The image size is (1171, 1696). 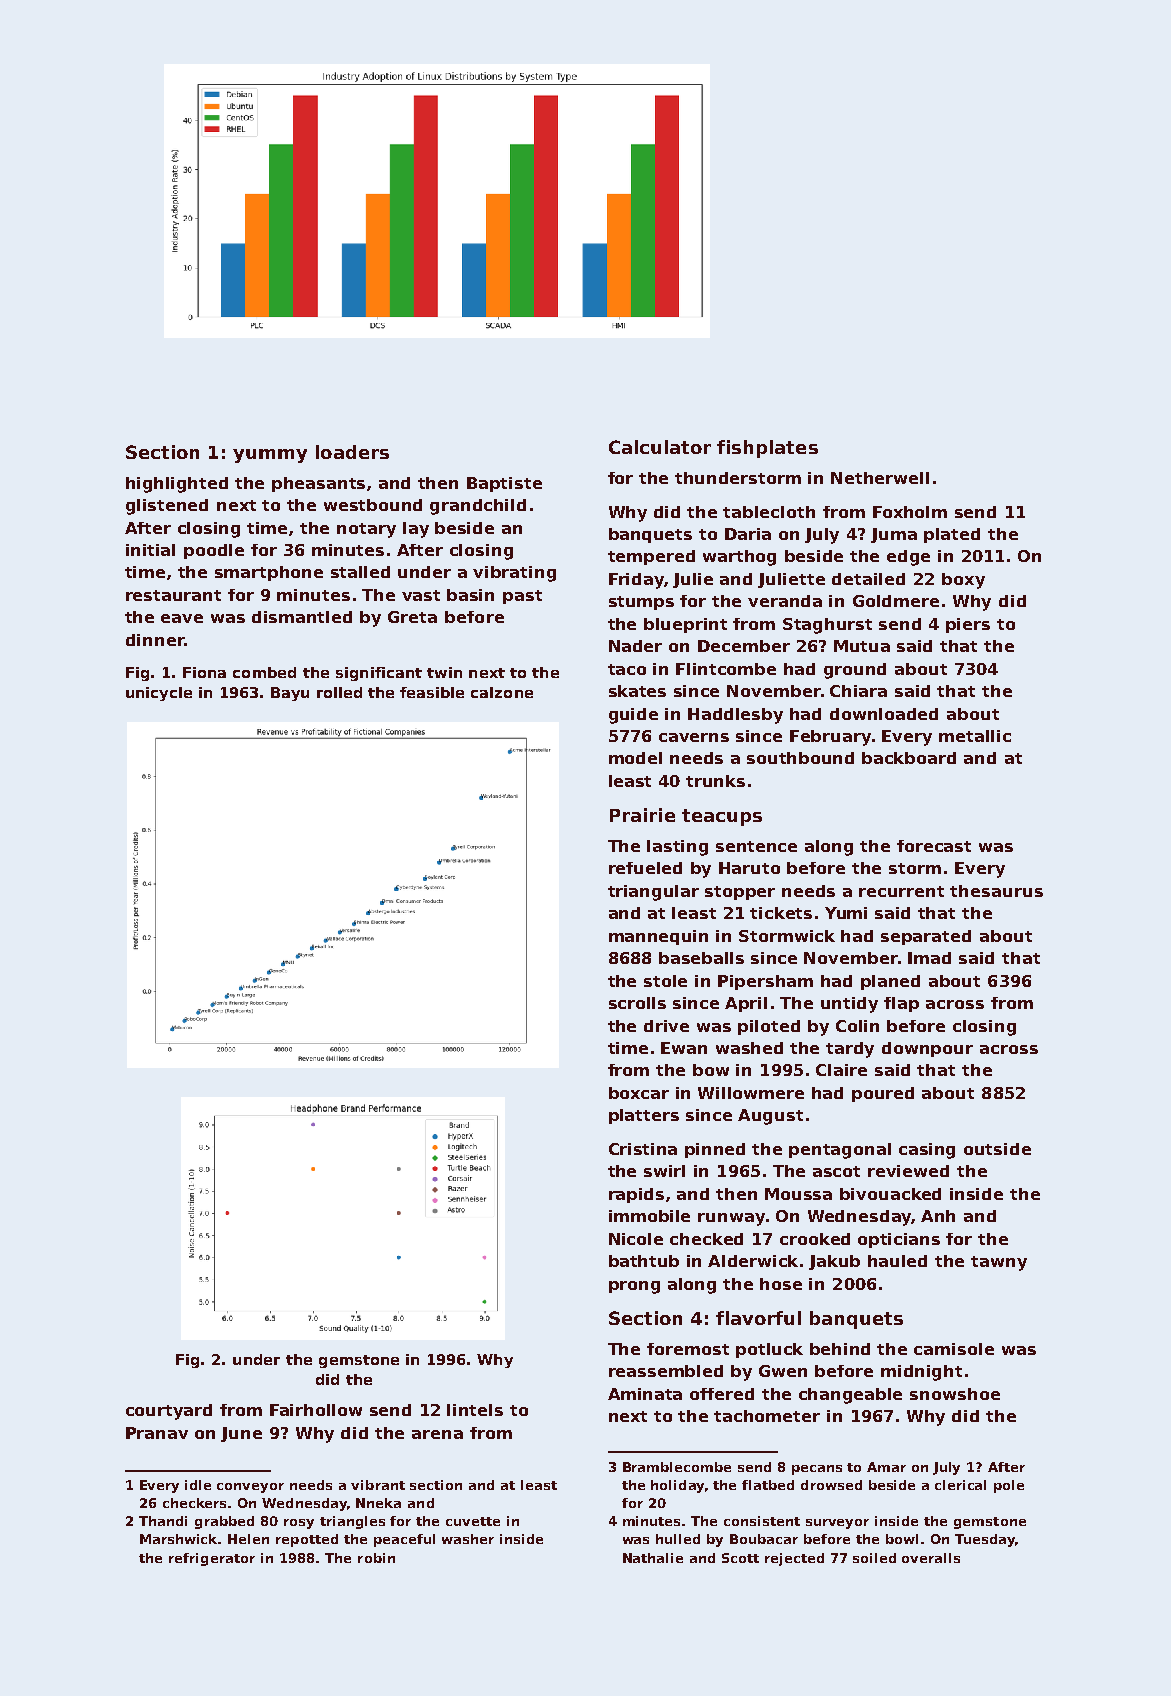 I want to click on soiled, so click(x=874, y=1558).
